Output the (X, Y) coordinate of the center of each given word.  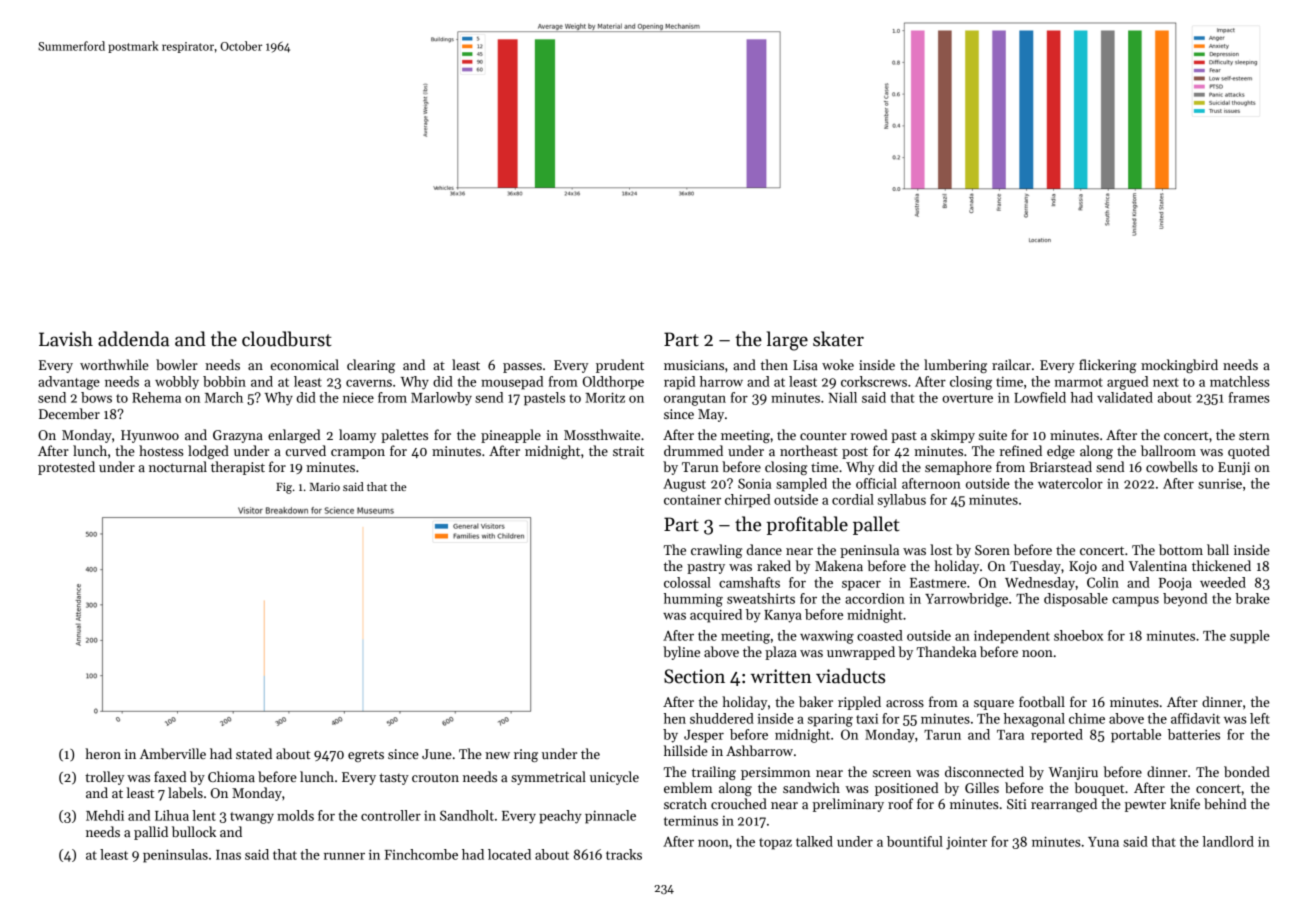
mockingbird (1179, 366)
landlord (1228, 841)
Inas (228, 855)
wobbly (177, 383)
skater (838, 339)
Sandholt (467, 815)
